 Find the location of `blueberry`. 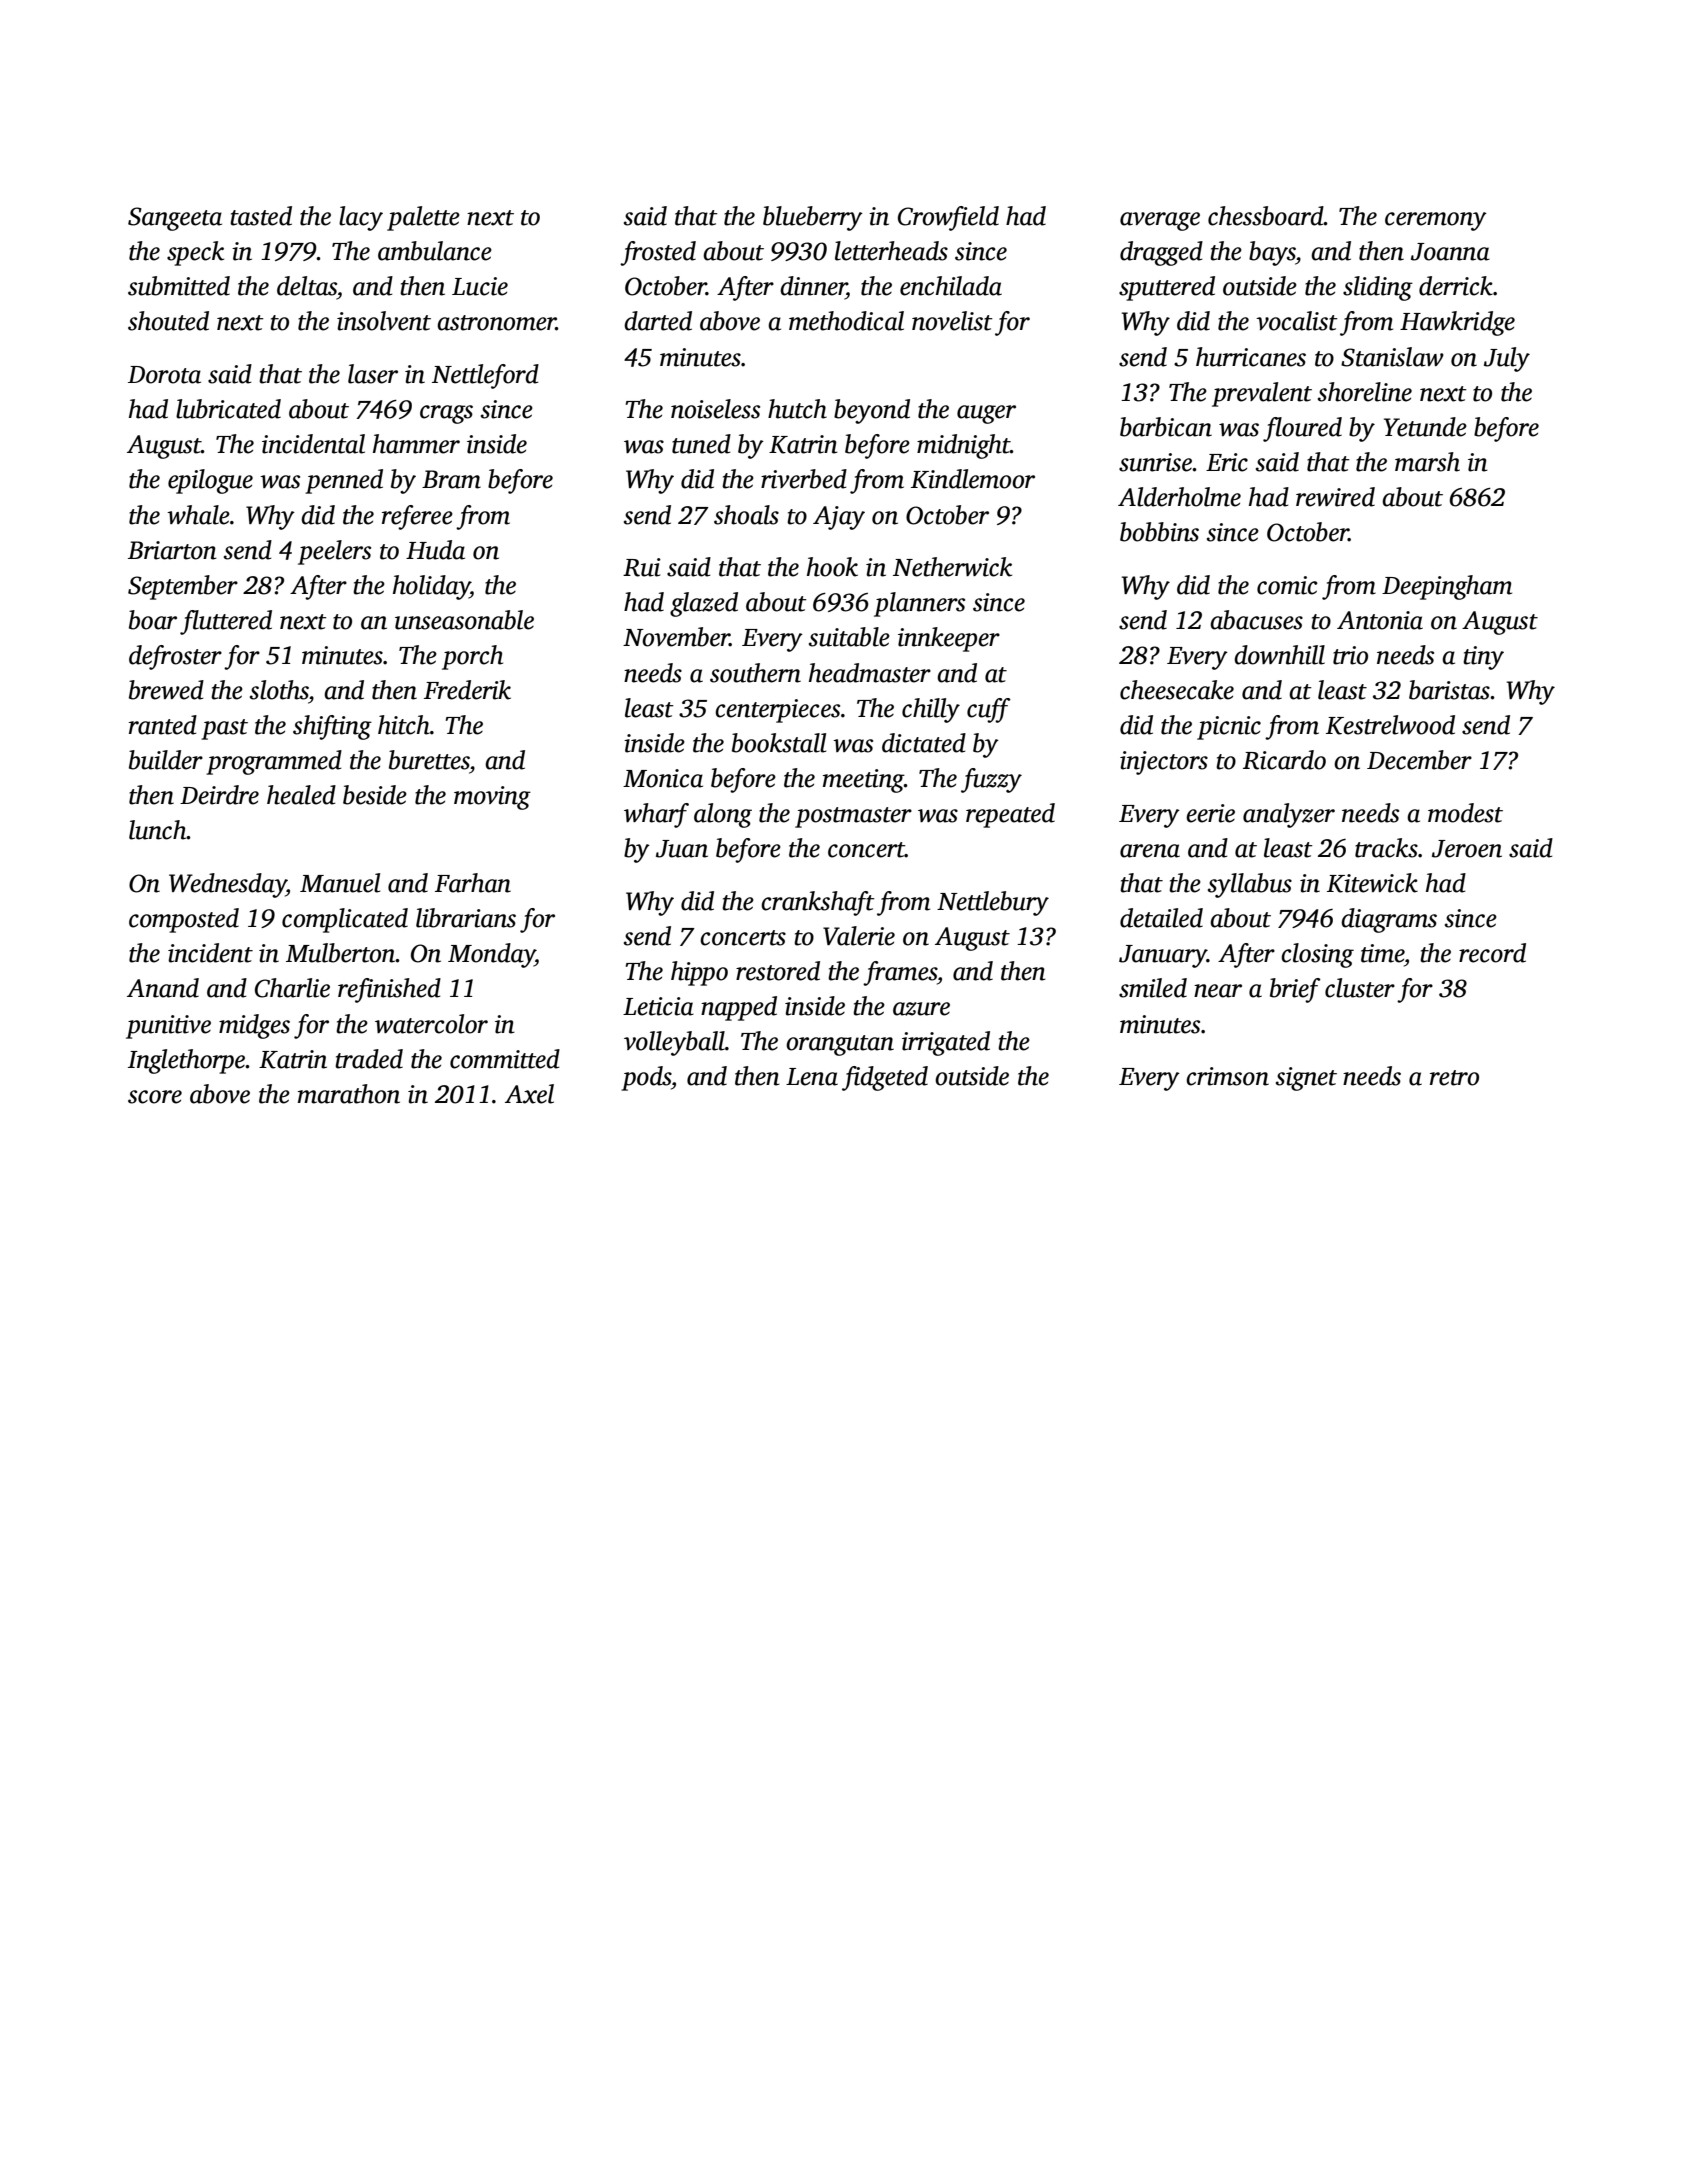

blueberry is located at coordinates (813, 218).
